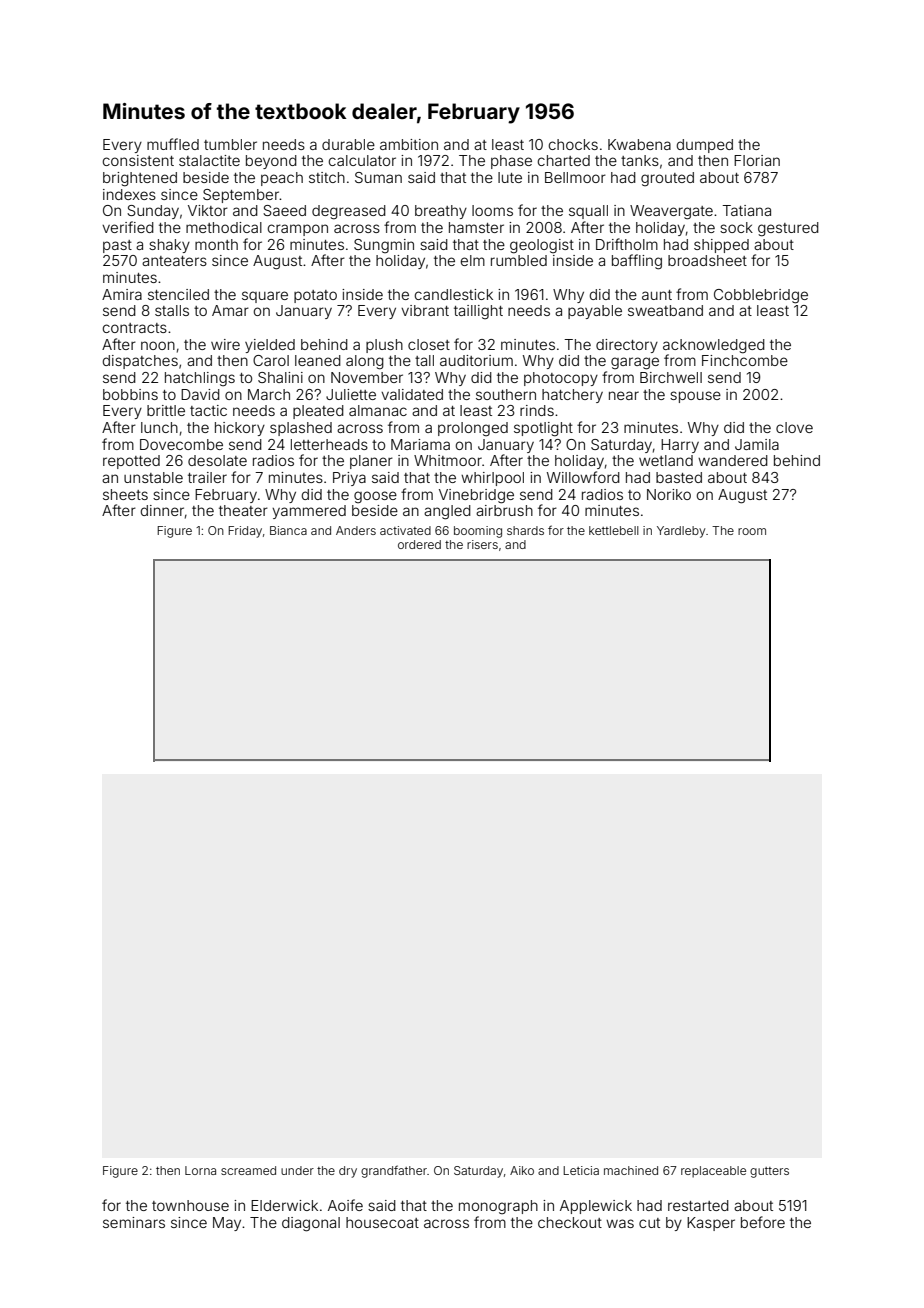  What do you see at coordinates (788, 229) in the image?
I see `gestured` at bounding box center [788, 229].
